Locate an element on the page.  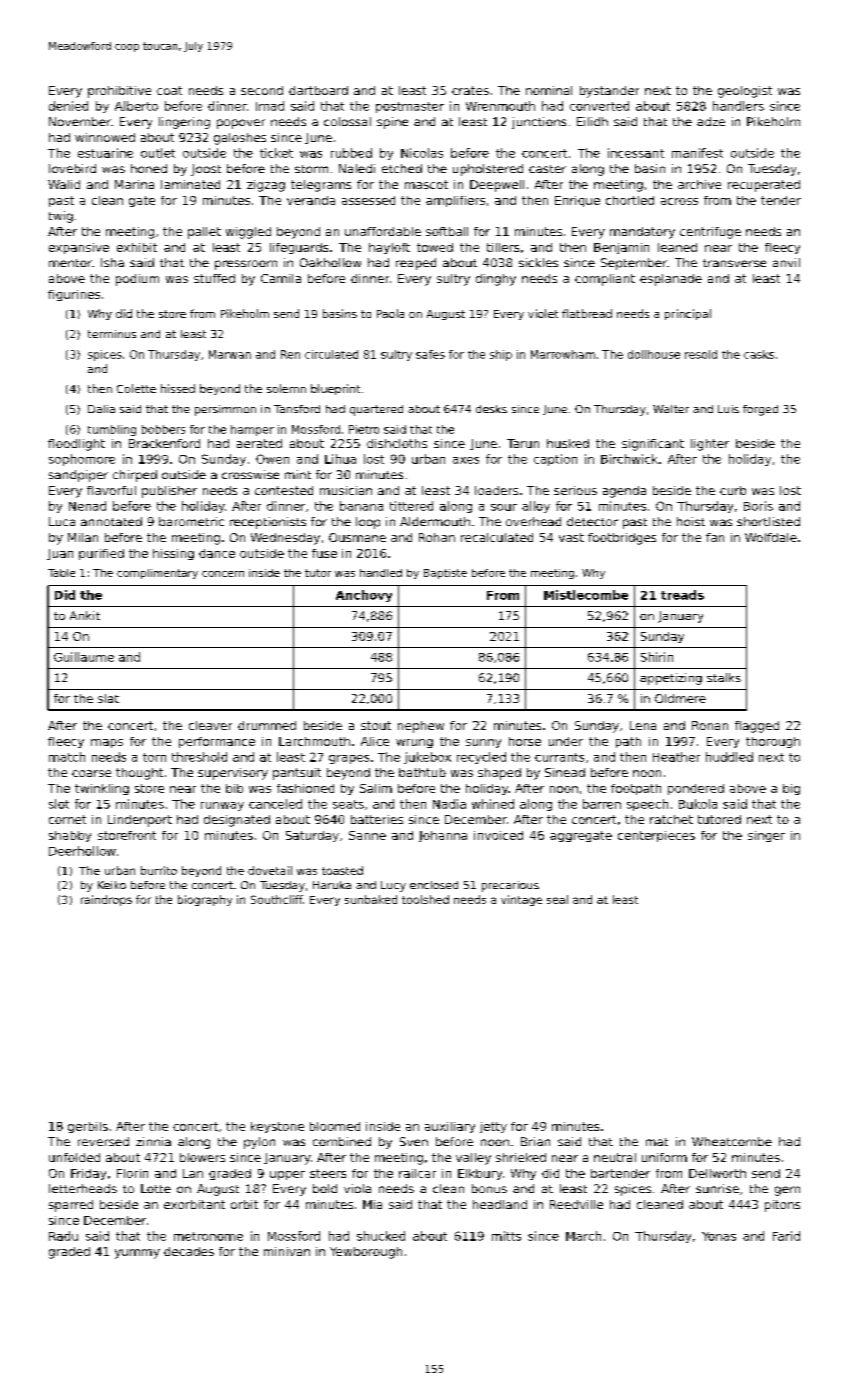
Wednesday is located at coordinates (285, 539).
